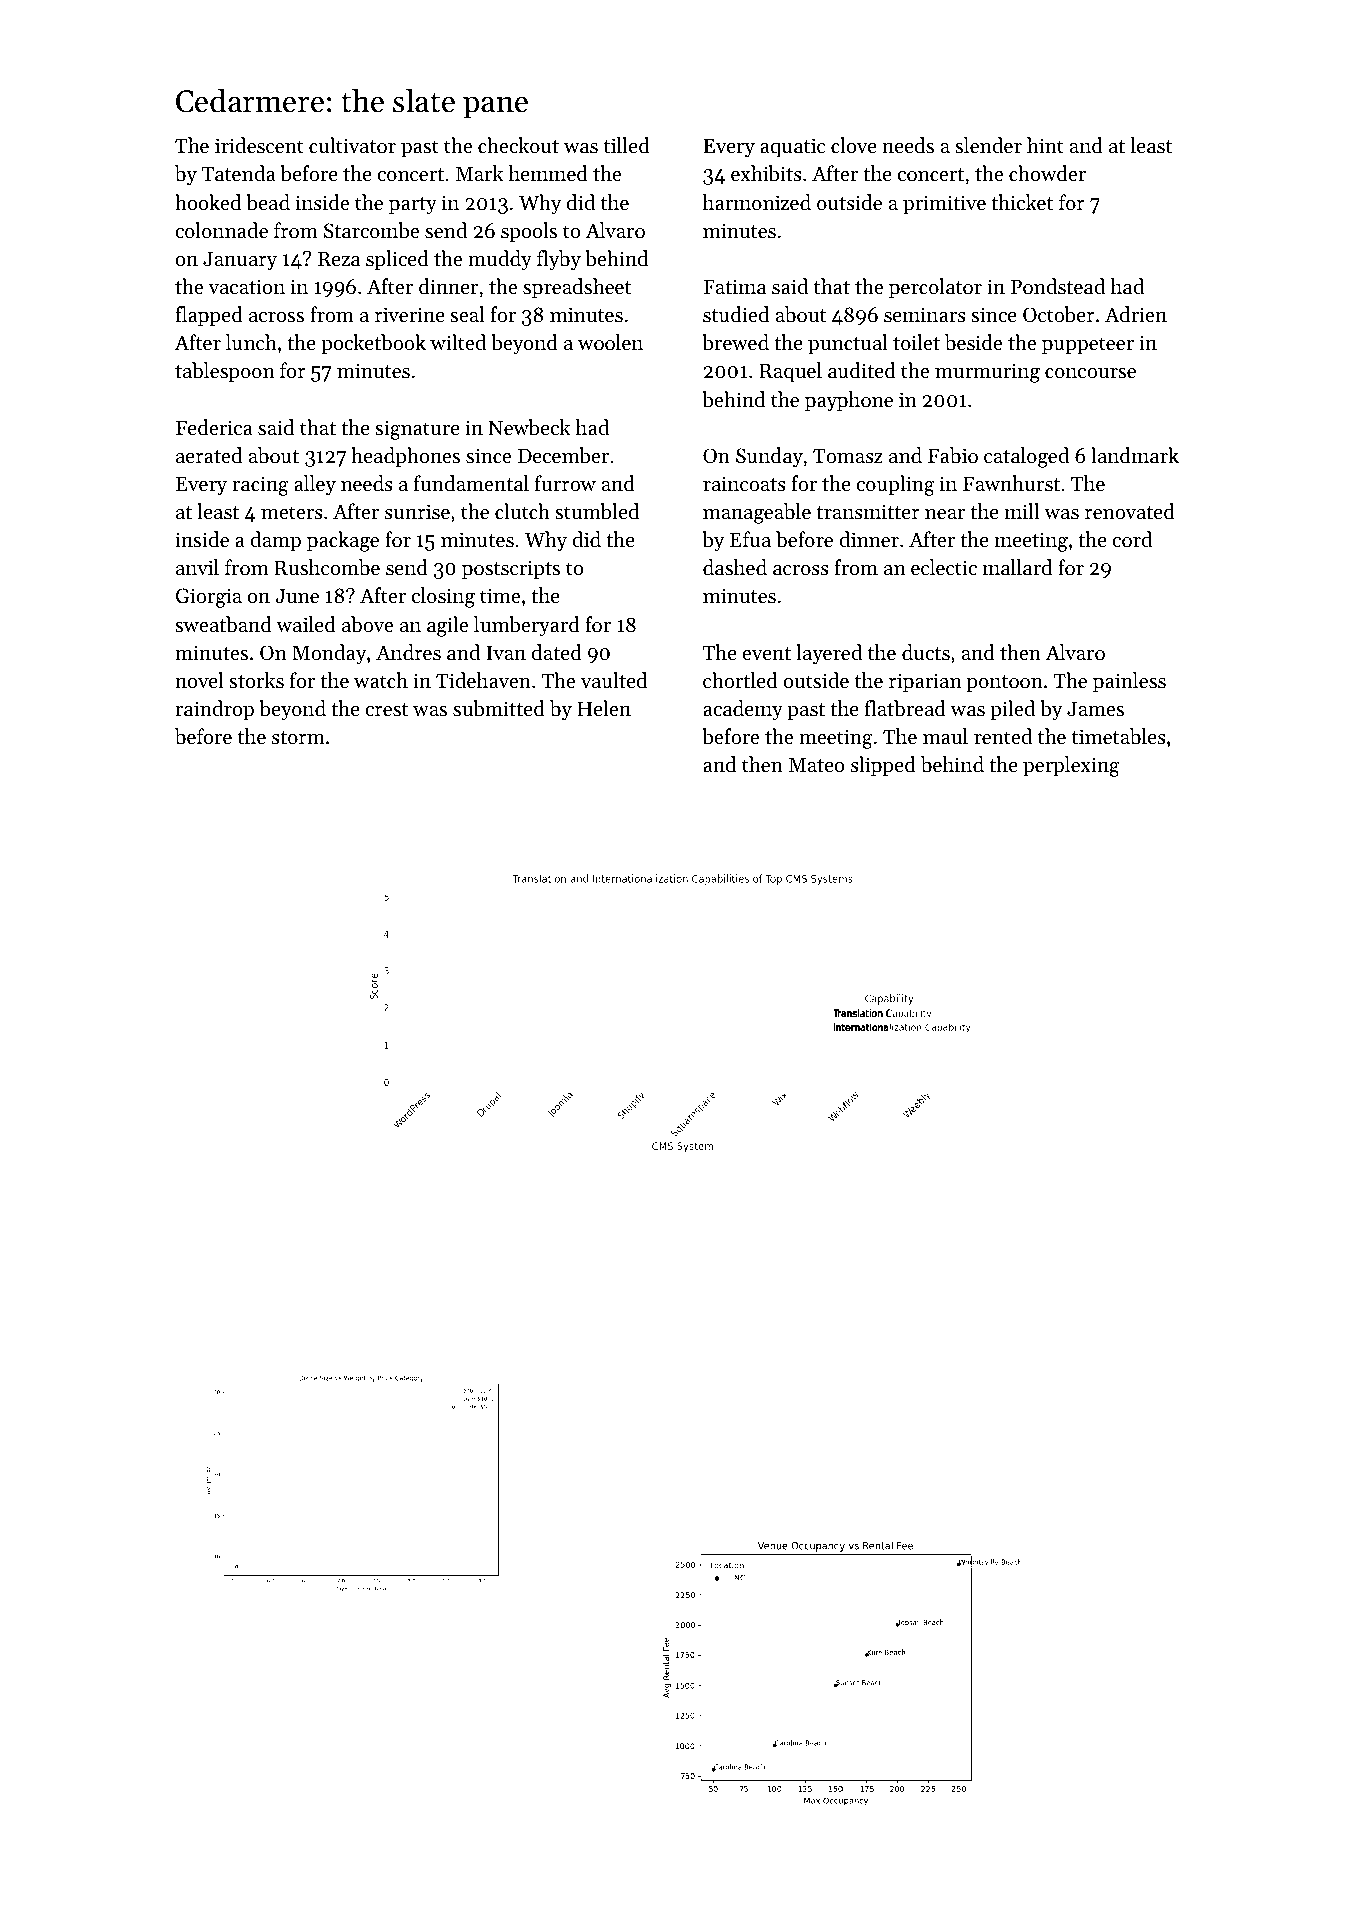  Describe the element at coordinates (790, 372) in the page. I see `Raquel` at that location.
